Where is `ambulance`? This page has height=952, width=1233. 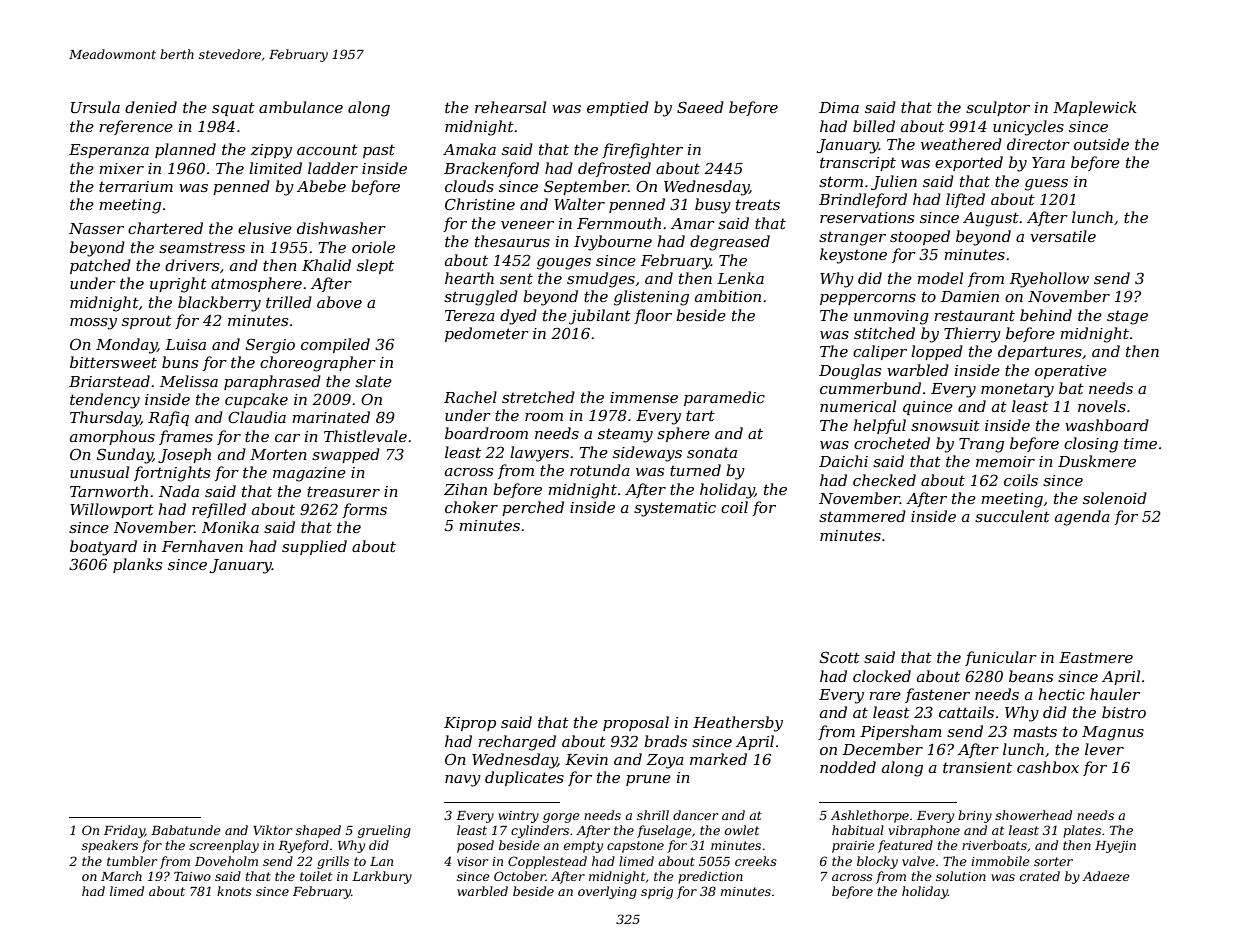
ambulance is located at coordinates (301, 107).
